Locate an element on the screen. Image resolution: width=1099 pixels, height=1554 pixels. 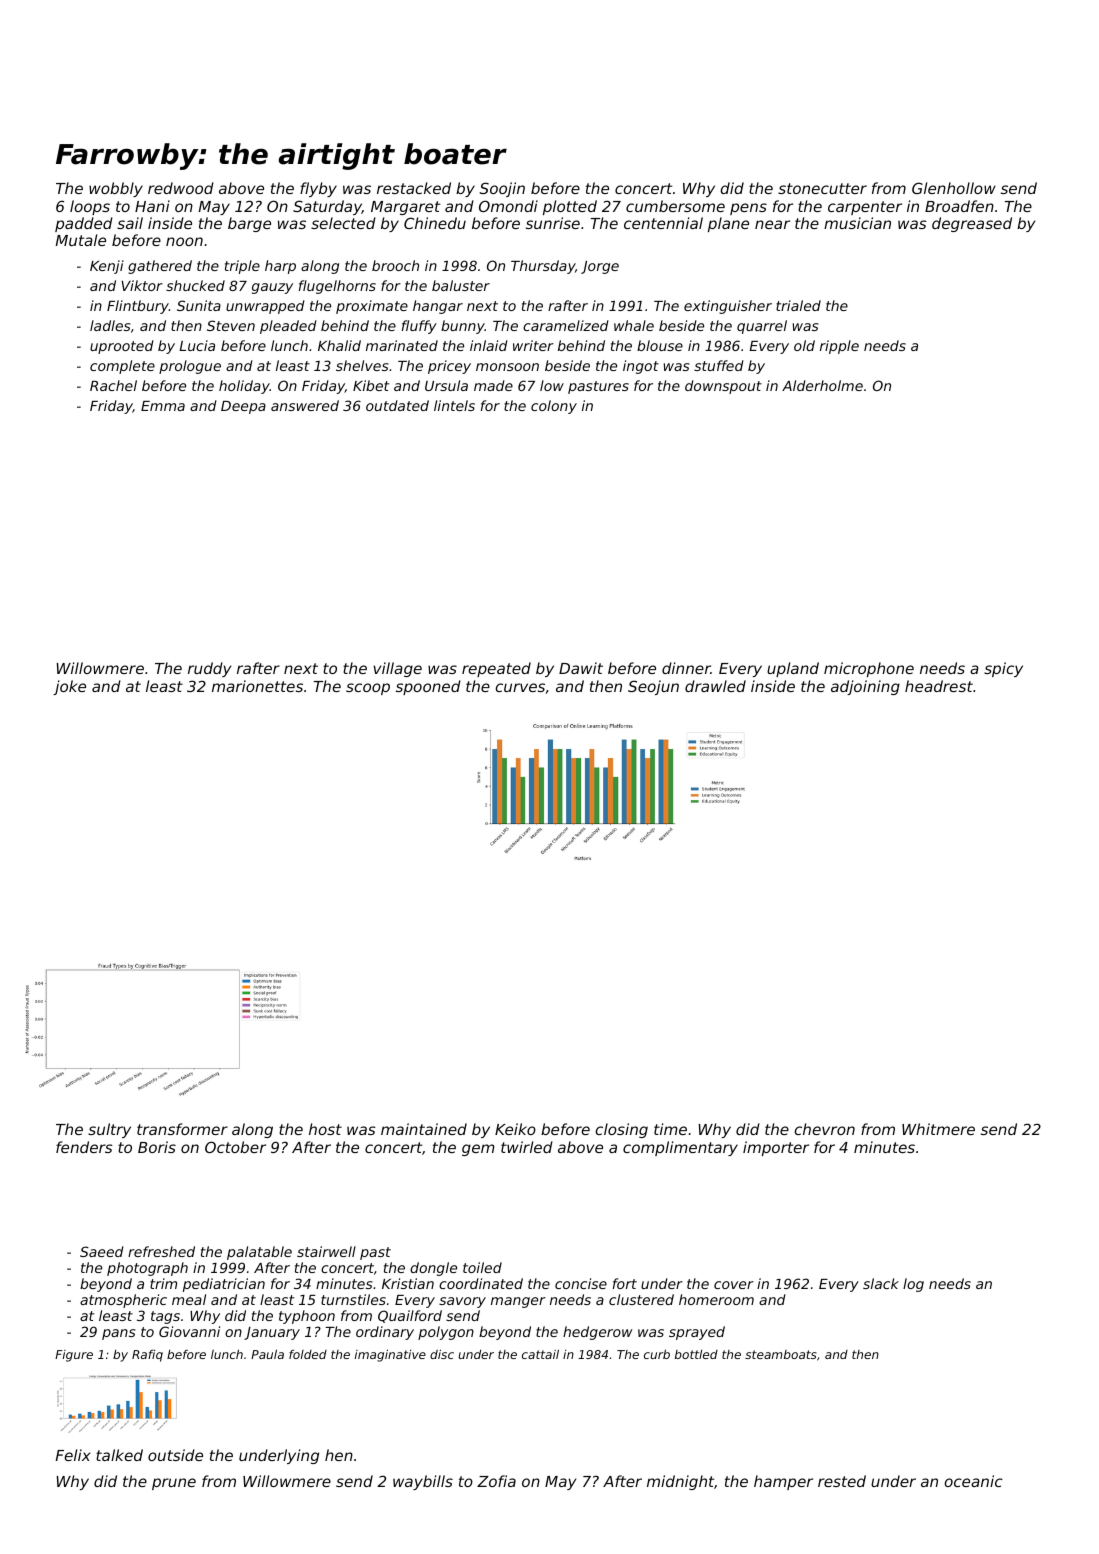
steamboats is located at coordinates (781, 1354).
